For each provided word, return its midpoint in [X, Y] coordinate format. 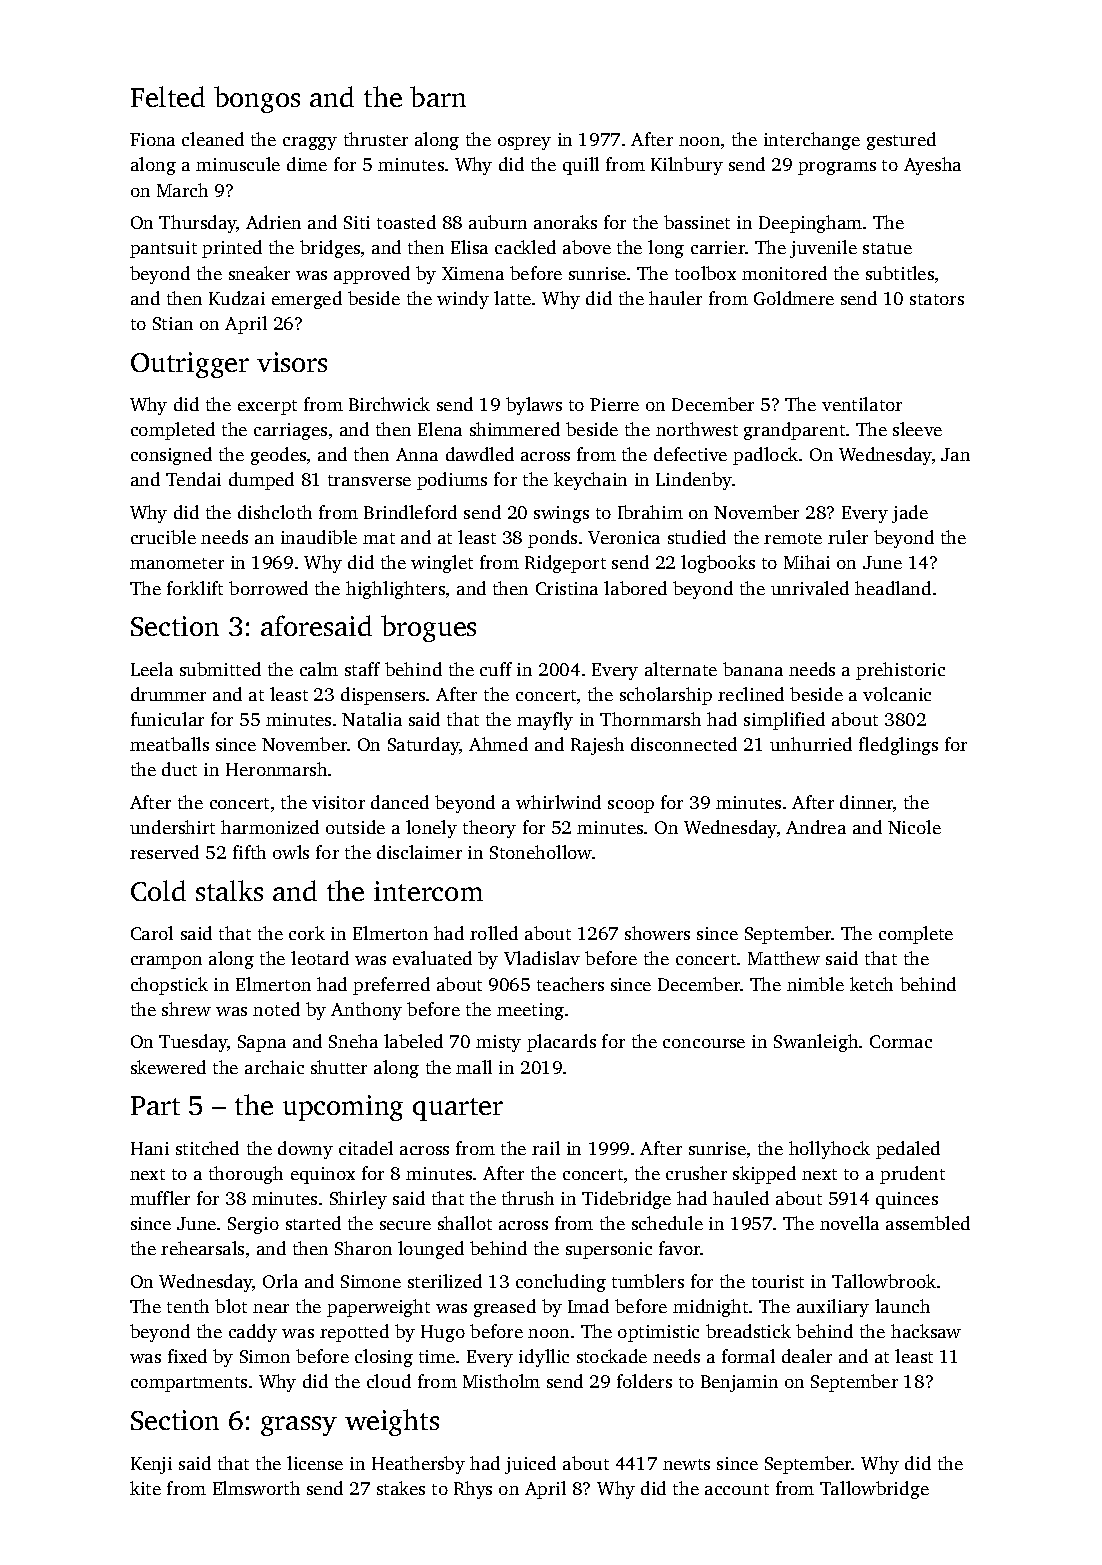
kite [145, 1488]
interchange [812, 141]
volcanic [897, 694]
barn [438, 96]
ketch [871, 984]
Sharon [363, 1248]
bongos [257, 99]
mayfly [545, 721]
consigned [171, 456]
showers [657, 933]
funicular [167, 719]
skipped [764, 1175]
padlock [765, 456]
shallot [465, 1223]
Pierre [614, 404]
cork [307, 933]
